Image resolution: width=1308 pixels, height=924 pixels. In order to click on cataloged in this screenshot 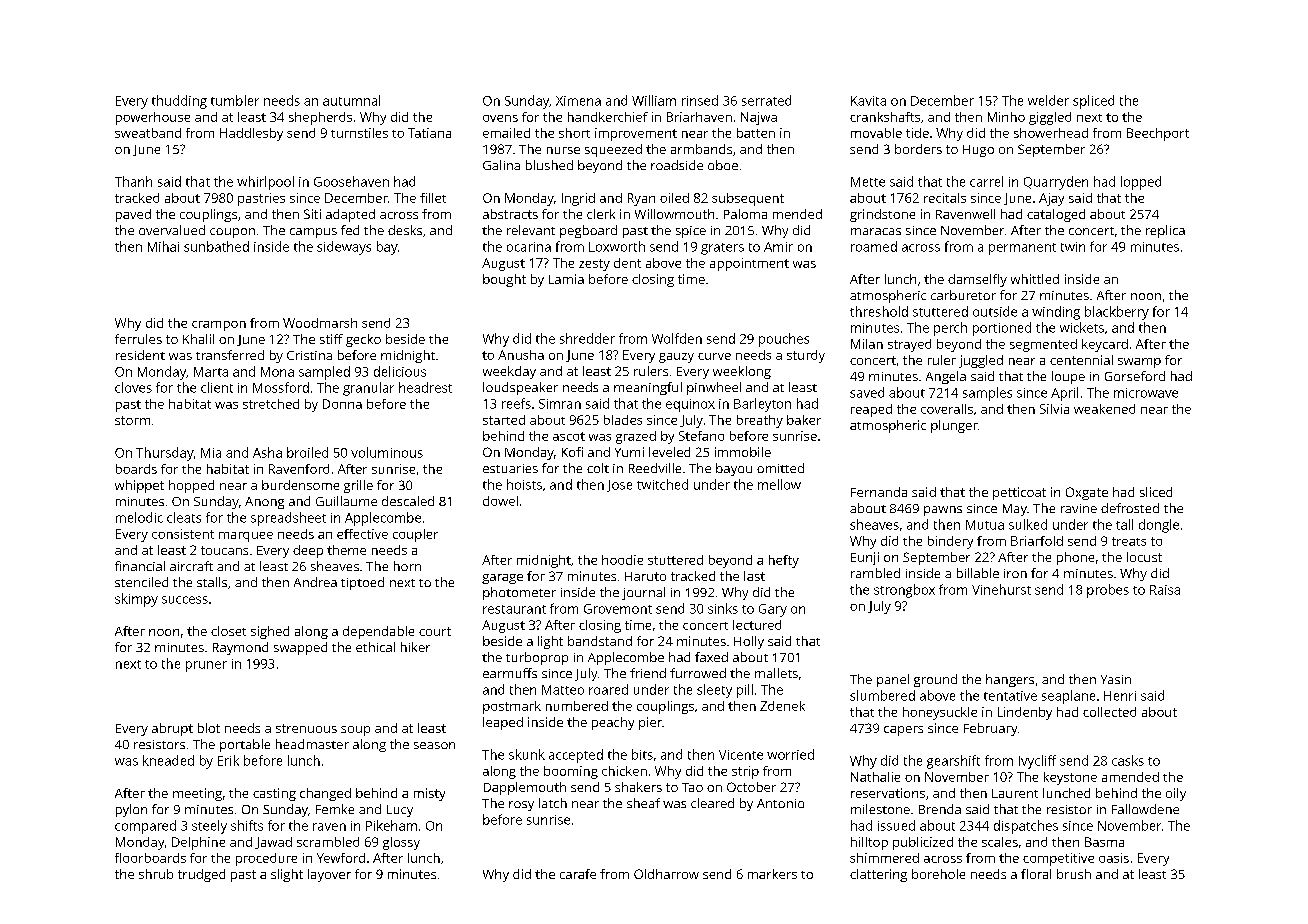, I will do `click(1056, 215)`.
